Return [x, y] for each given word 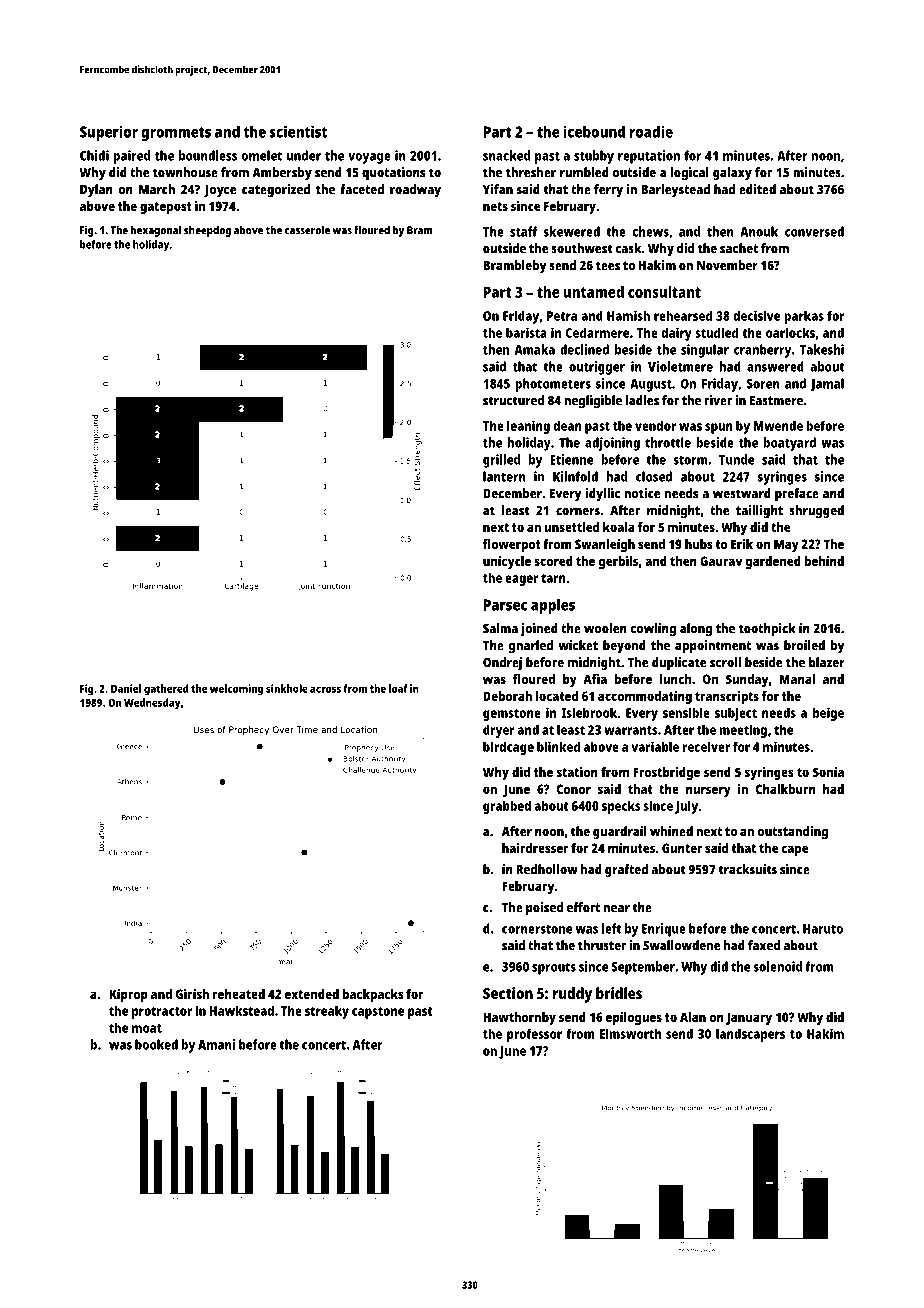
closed [654, 476]
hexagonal [156, 231]
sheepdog [207, 231]
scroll [725, 662]
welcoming [236, 690]
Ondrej [502, 664]
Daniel [126, 688]
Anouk [759, 231]
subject [736, 714]
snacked [506, 155]
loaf [398, 688]
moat [147, 1028]
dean [567, 425]
